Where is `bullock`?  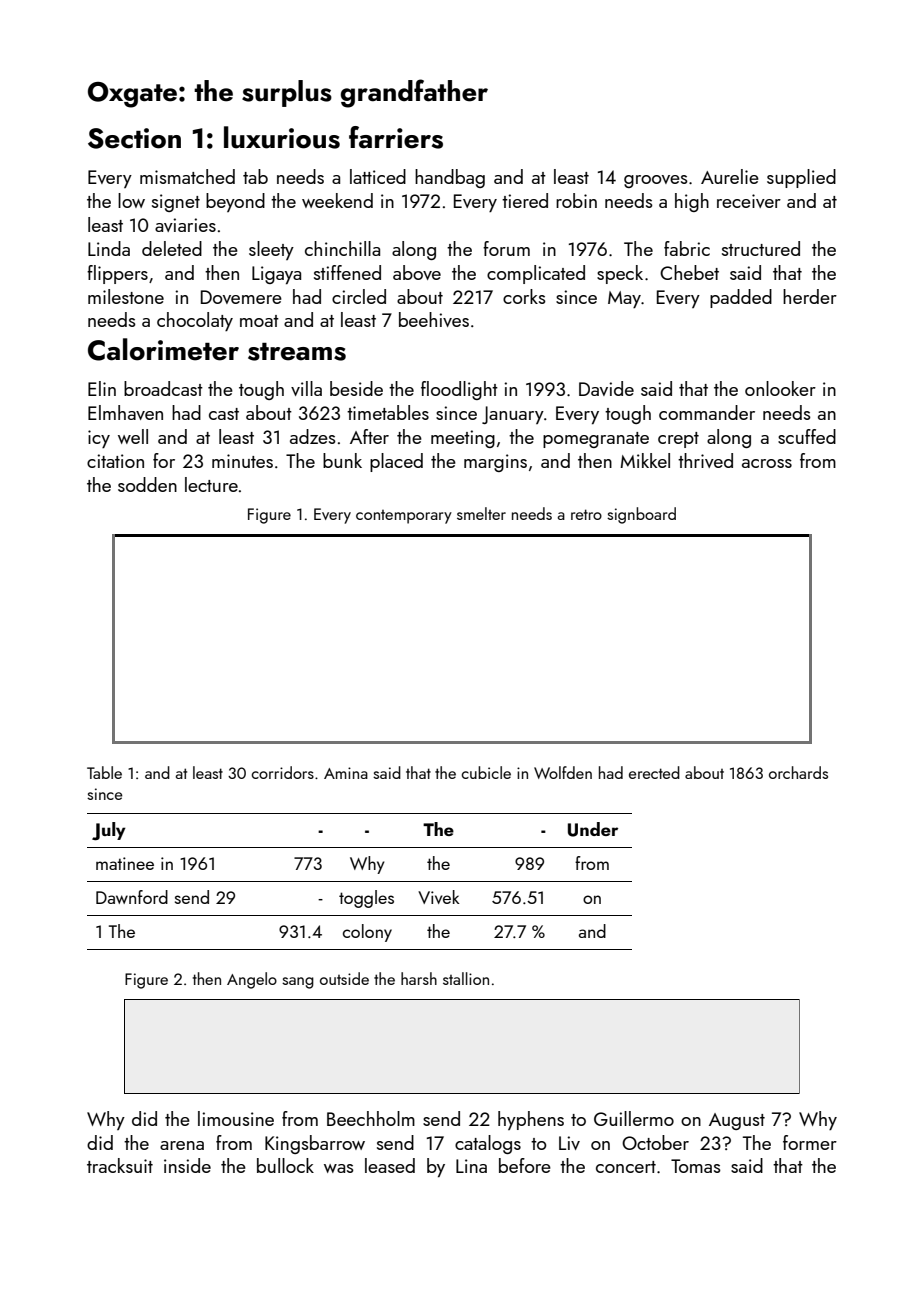 bullock is located at coordinates (285, 1165).
